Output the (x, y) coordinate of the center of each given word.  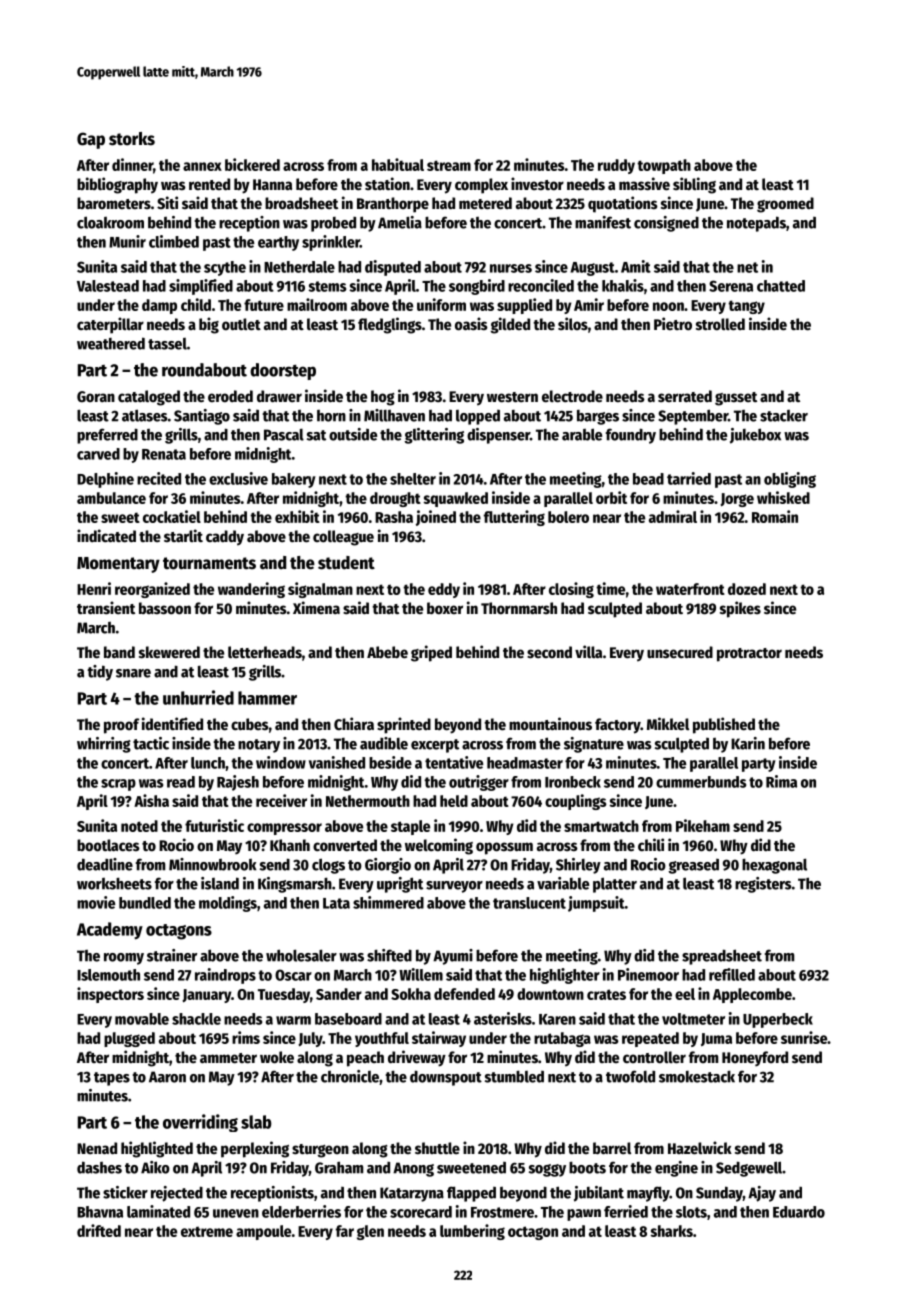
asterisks (503, 1018)
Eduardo (799, 1212)
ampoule (263, 1232)
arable (582, 434)
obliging (790, 480)
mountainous (550, 724)
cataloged (149, 398)
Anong (413, 1169)
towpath (664, 166)
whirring (104, 745)
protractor (749, 655)
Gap (91, 140)
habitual (398, 164)
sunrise (804, 1037)
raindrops (225, 976)
